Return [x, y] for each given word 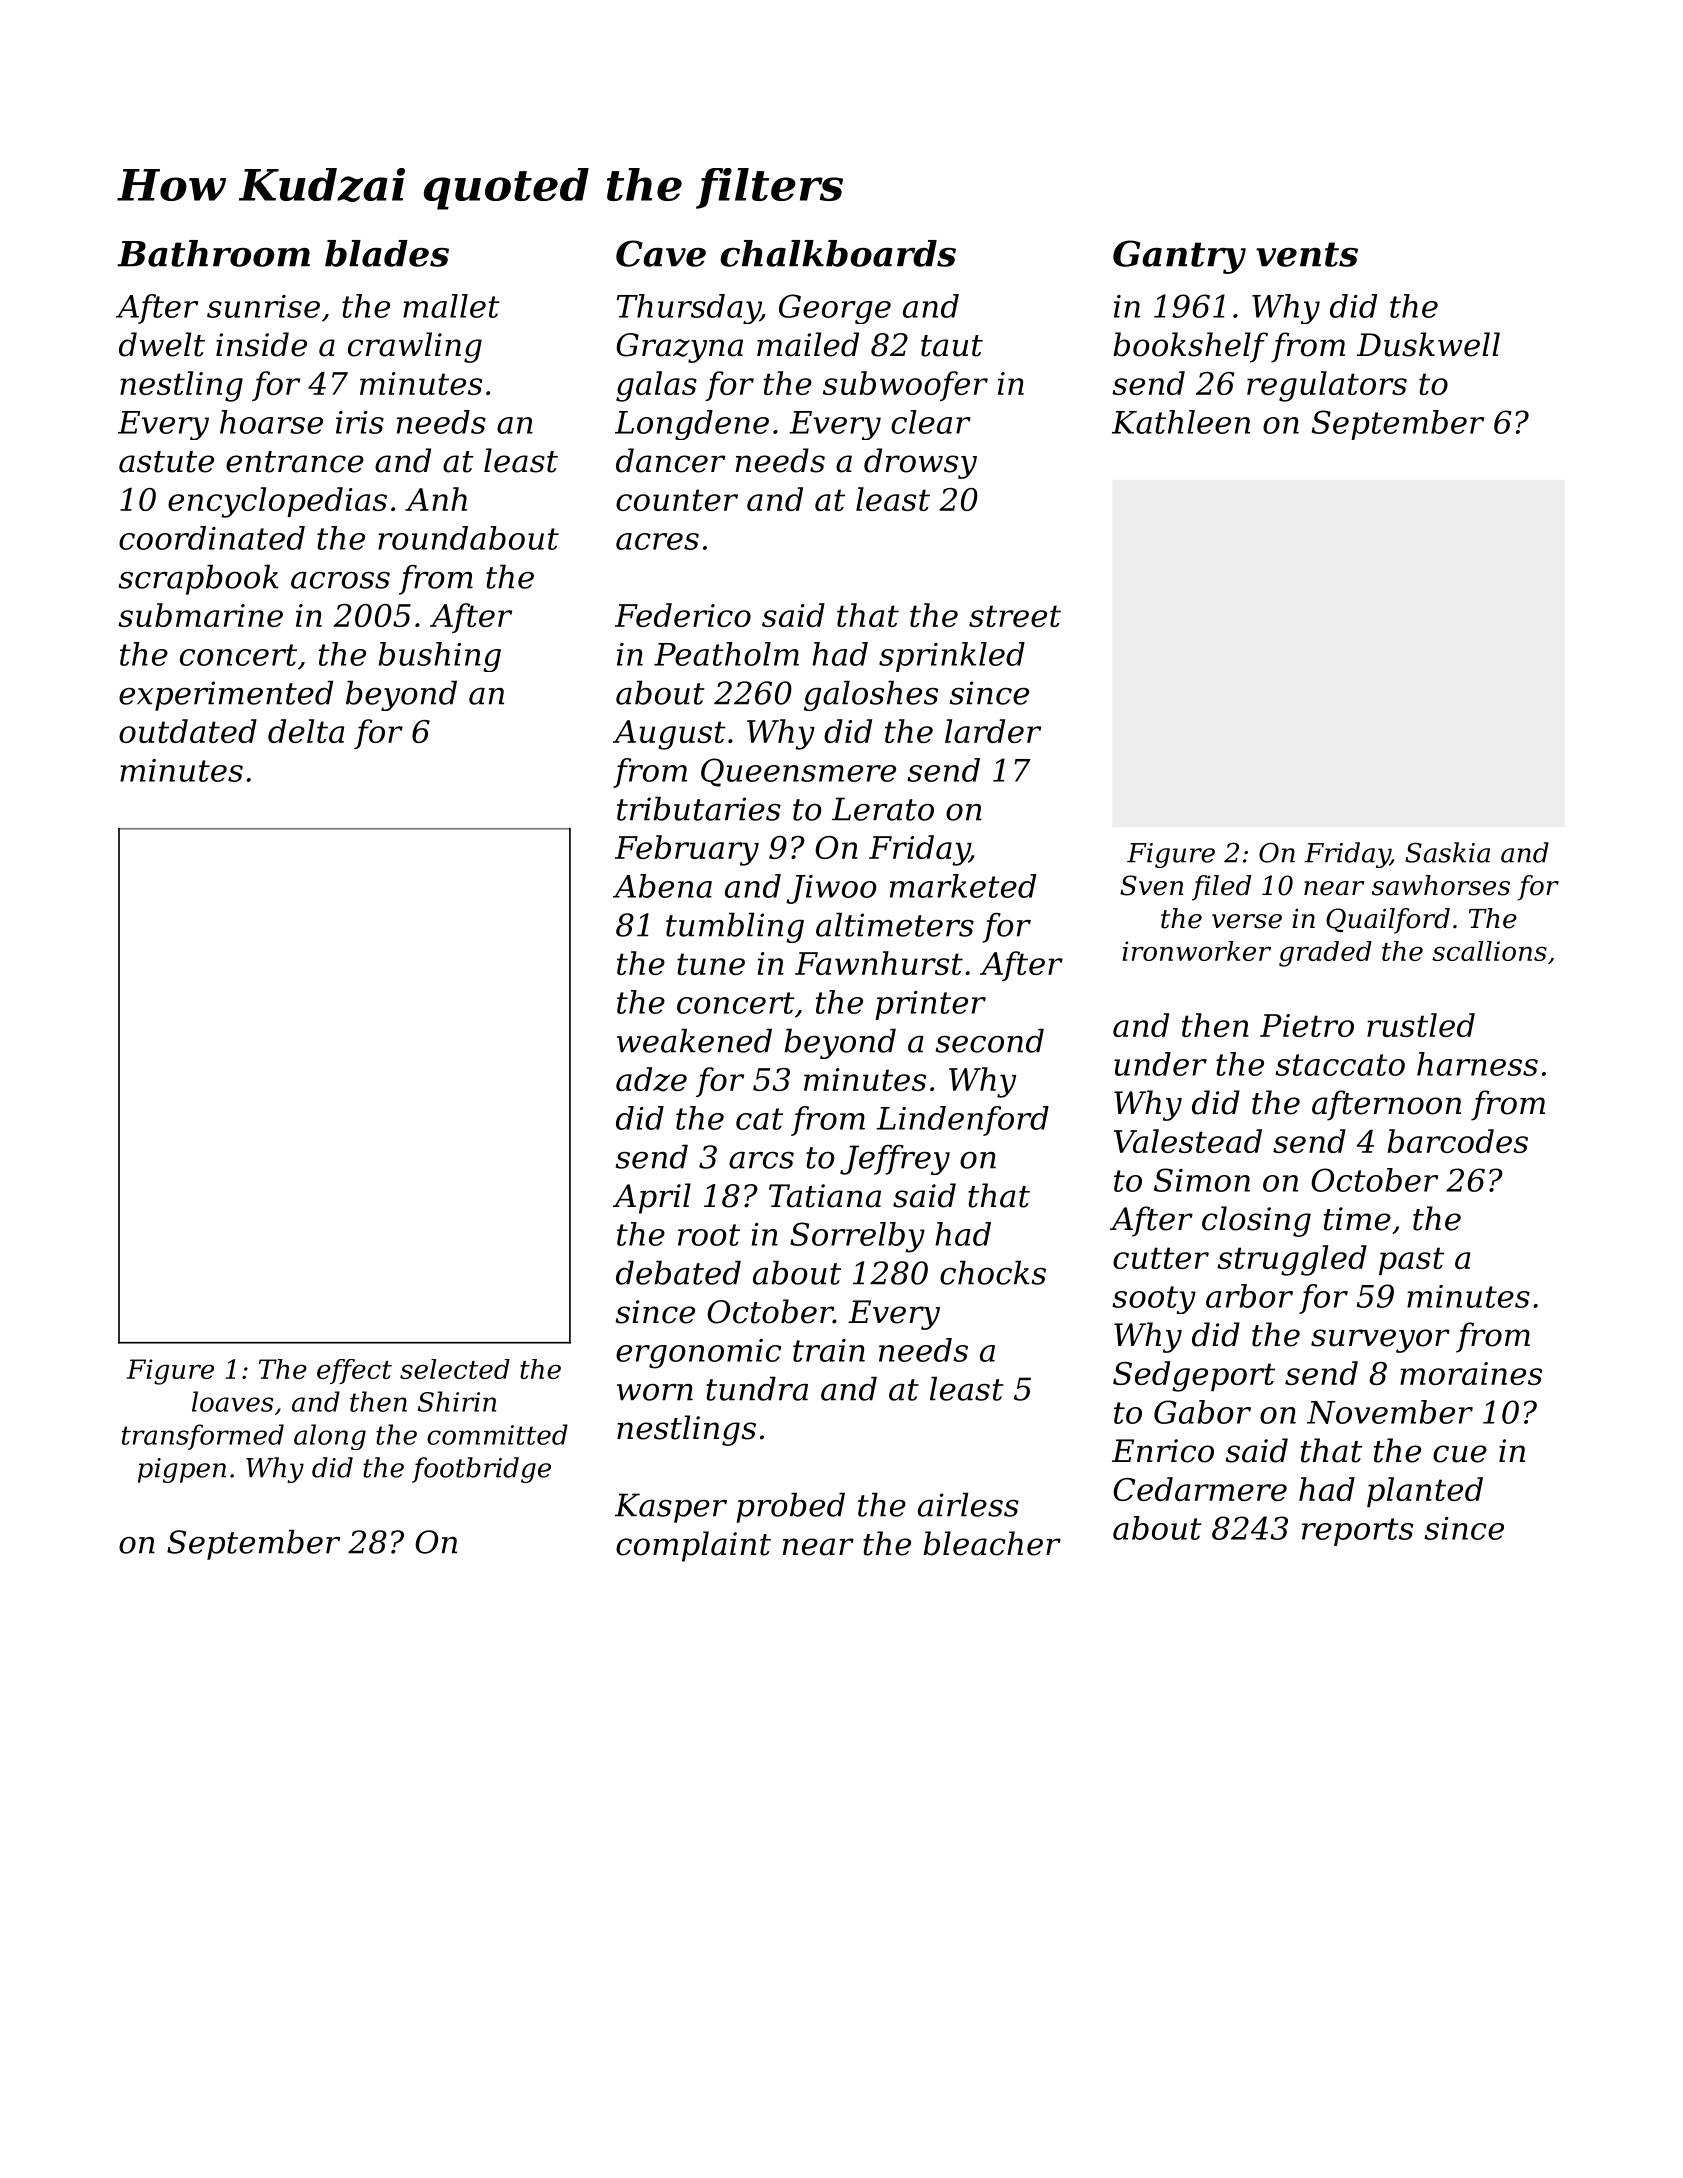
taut [952, 346]
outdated [188, 731]
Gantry [1179, 257]
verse [1247, 921]
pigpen [182, 1470]
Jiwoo [831, 889]
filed [1221, 888]
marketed [963, 886]
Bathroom [213, 253]
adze [651, 1079]
